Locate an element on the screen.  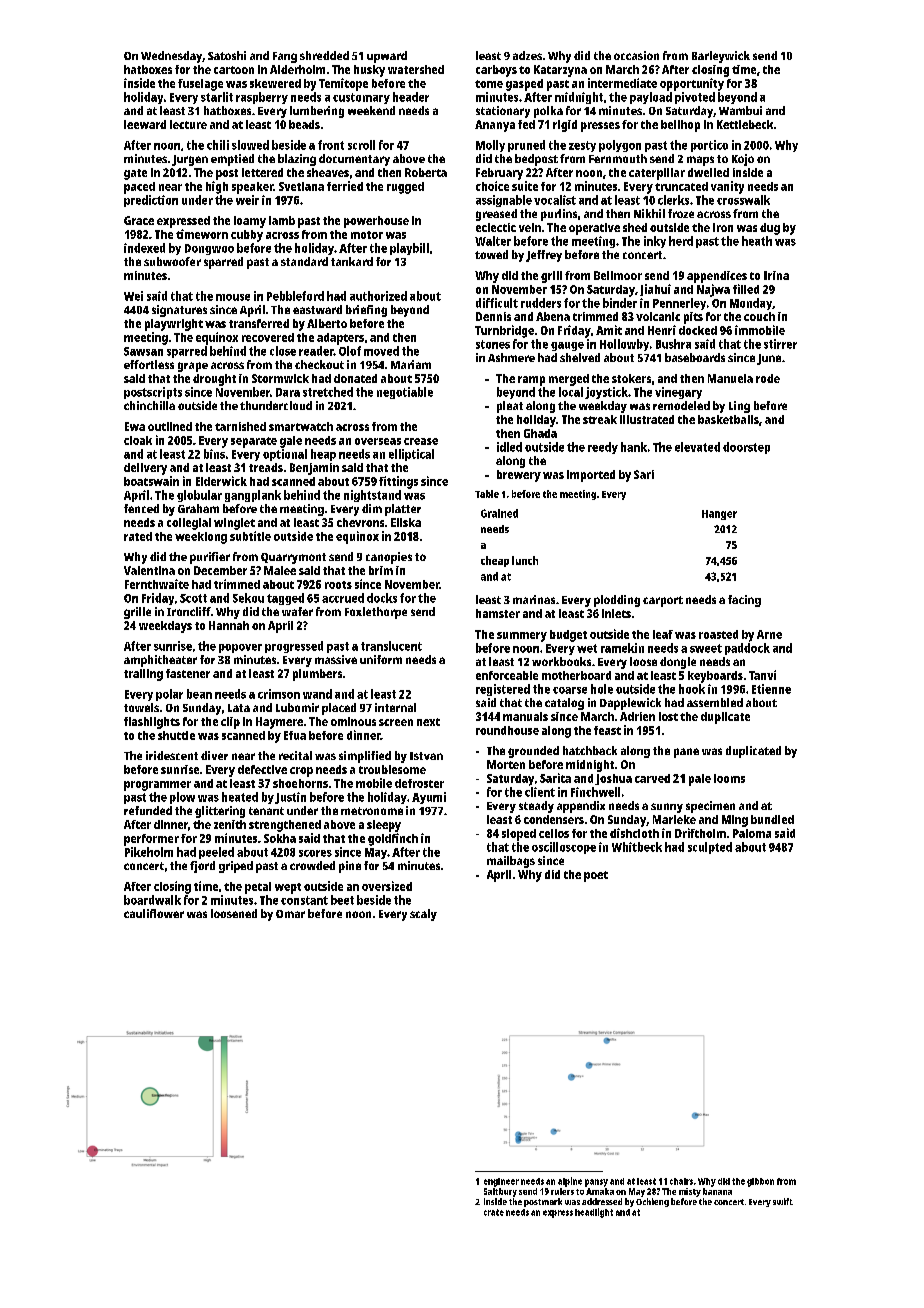
paddock is located at coordinates (747, 649).
